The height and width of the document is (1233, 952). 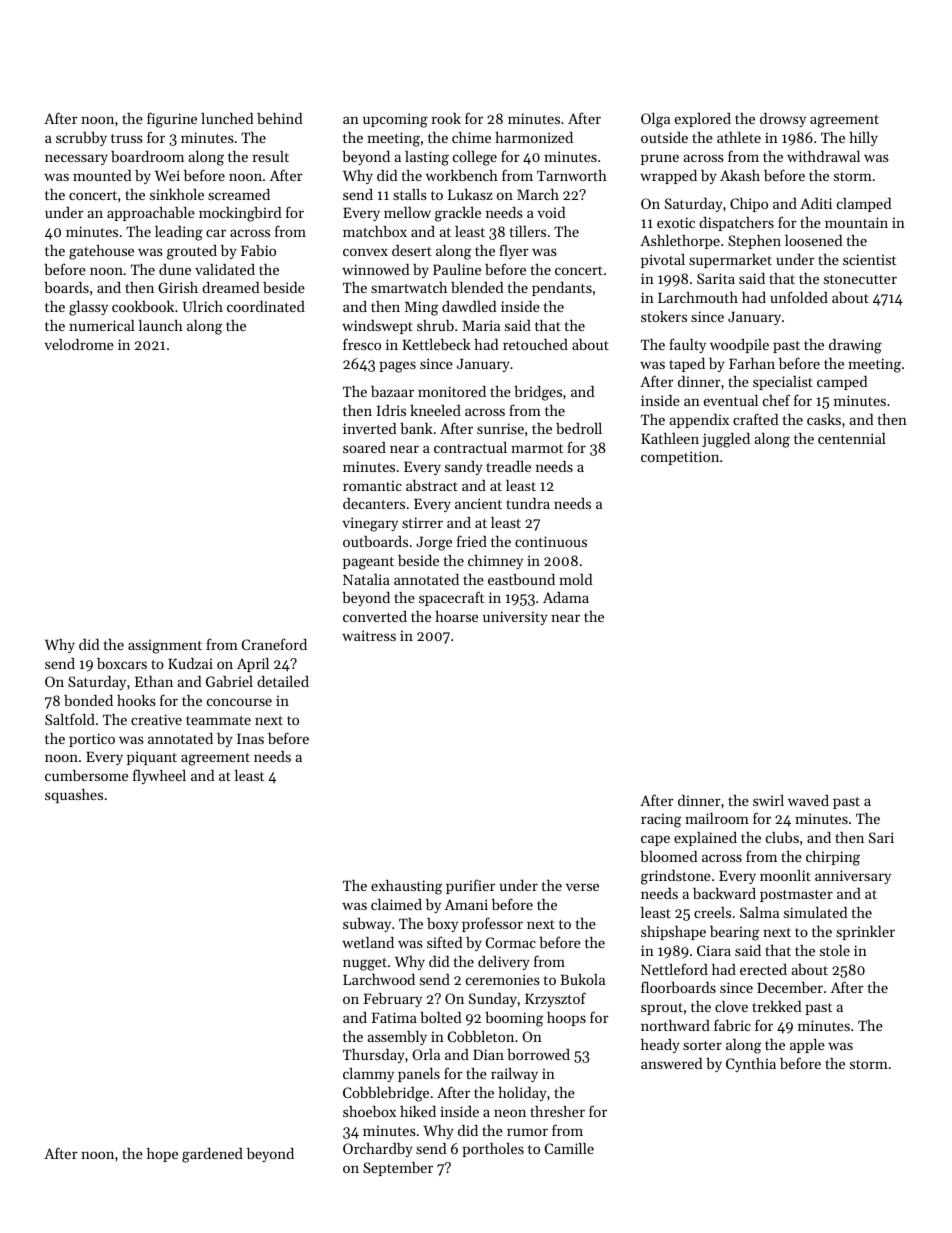 What do you see at coordinates (569, 1148) in the document?
I see `Camille` at bounding box center [569, 1148].
